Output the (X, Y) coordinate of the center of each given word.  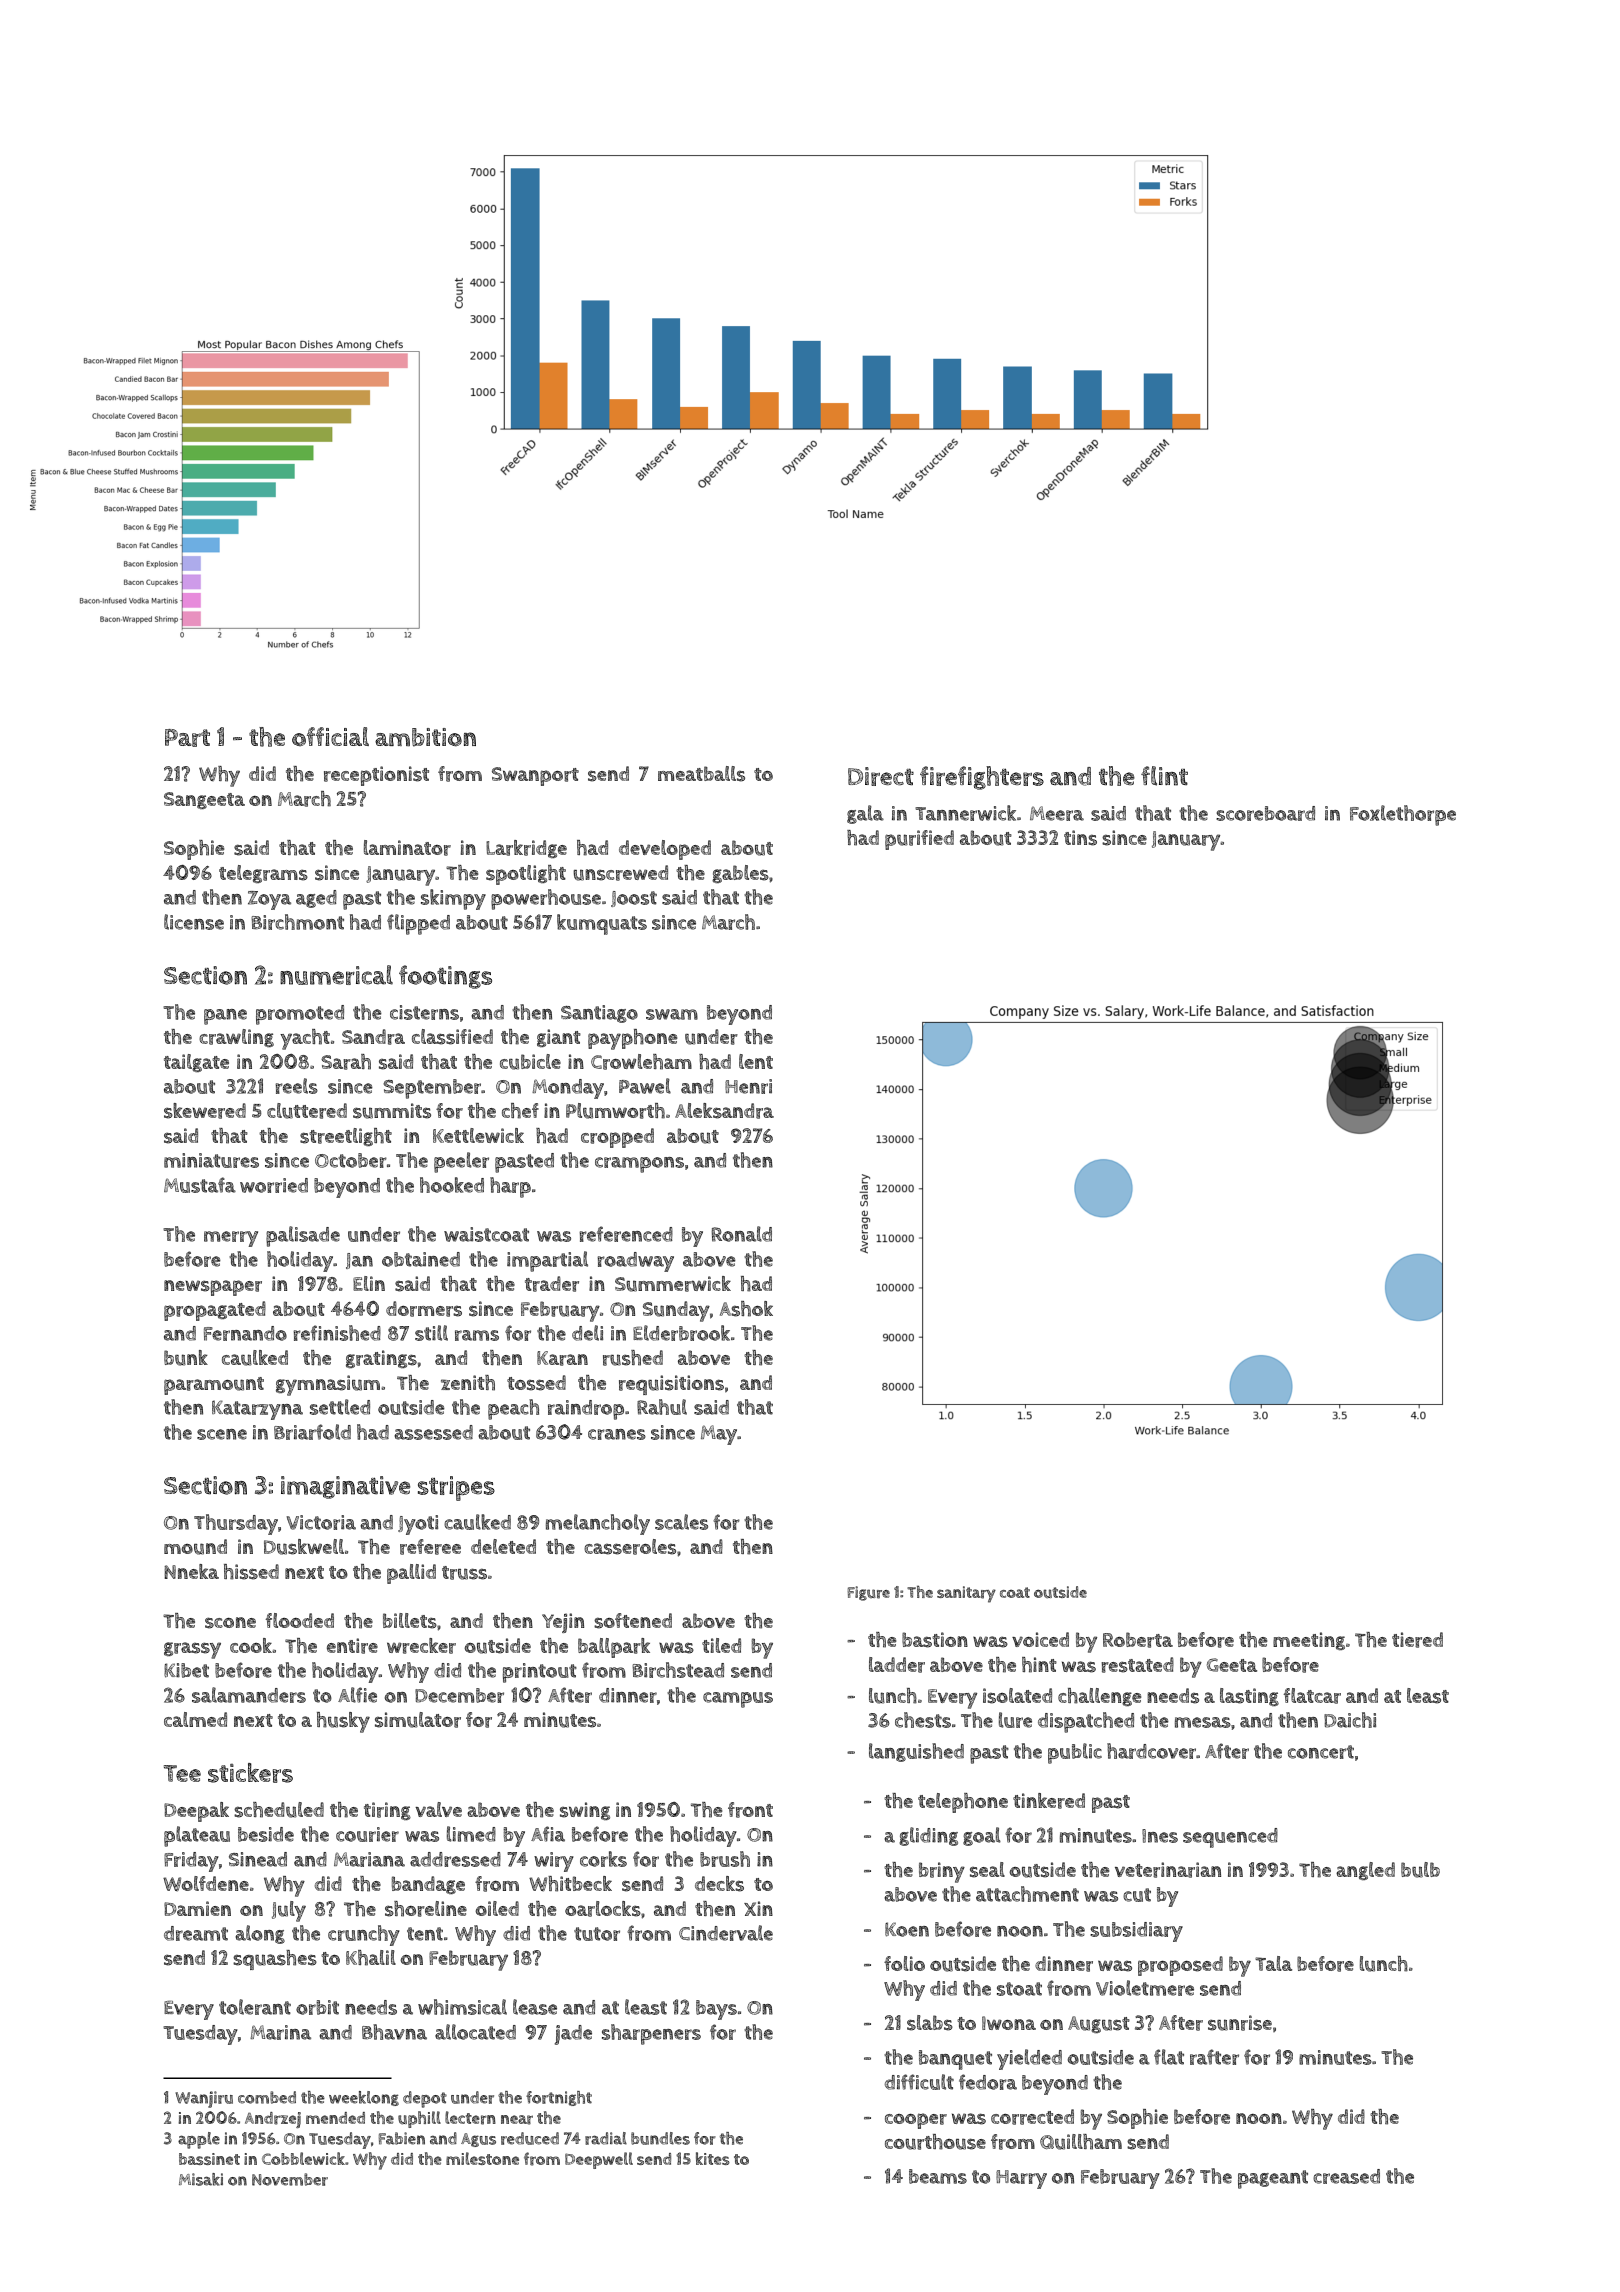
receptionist (376, 776)
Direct (881, 776)
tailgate (196, 1063)
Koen (907, 1929)
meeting (1309, 1641)
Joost (634, 899)
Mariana (369, 1859)
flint (1164, 776)
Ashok (746, 1309)
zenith (468, 1383)
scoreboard (1265, 813)
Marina (280, 2032)
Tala (1273, 1963)
